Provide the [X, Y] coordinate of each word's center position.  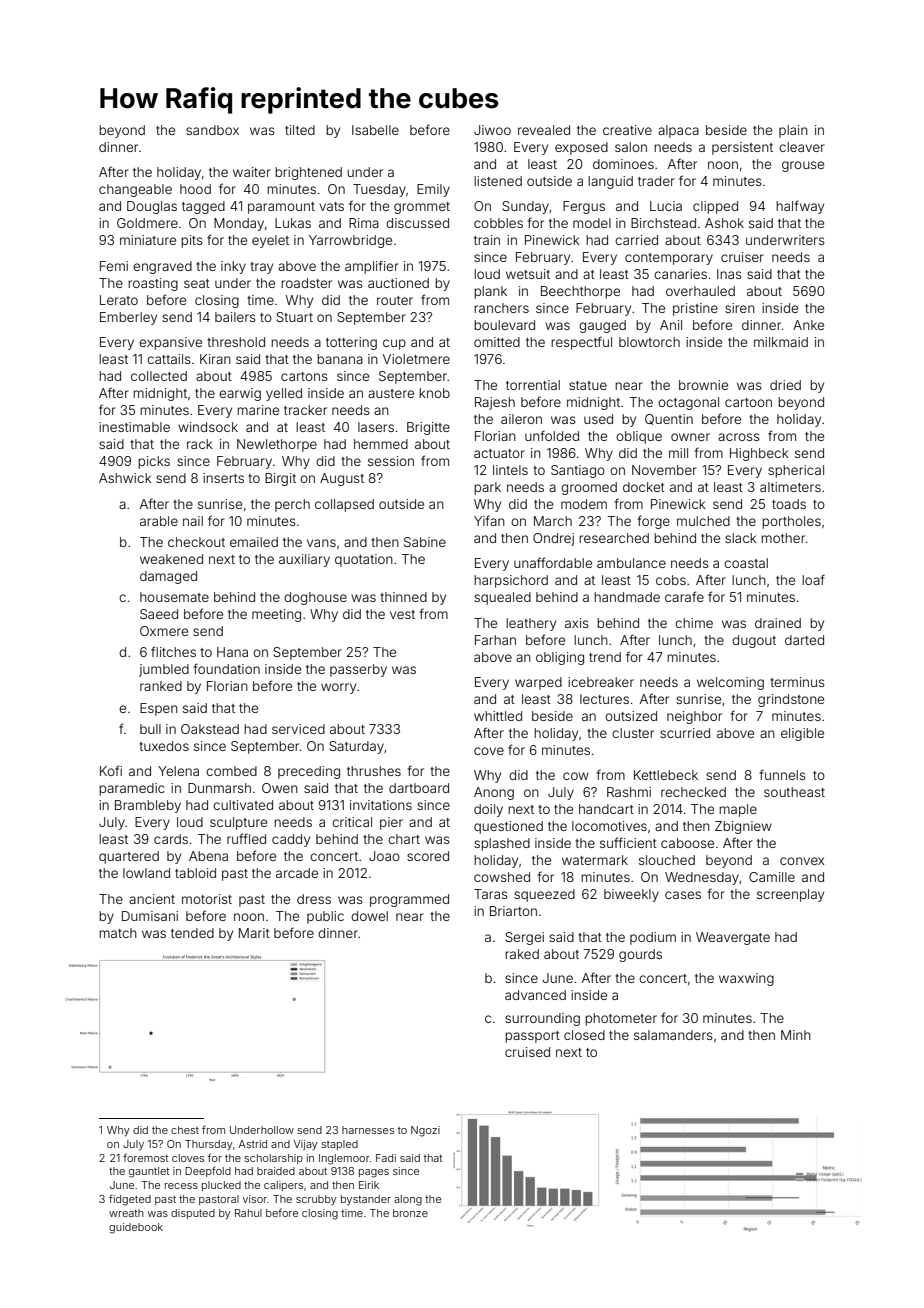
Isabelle [375, 130]
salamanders [673, 1035]
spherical [796, 471]
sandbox [212, 130]
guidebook [136, 1228]
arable [159, 521]
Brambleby [148, 806]
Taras [491, 894]
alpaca [678, 131]
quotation [364, 560]
